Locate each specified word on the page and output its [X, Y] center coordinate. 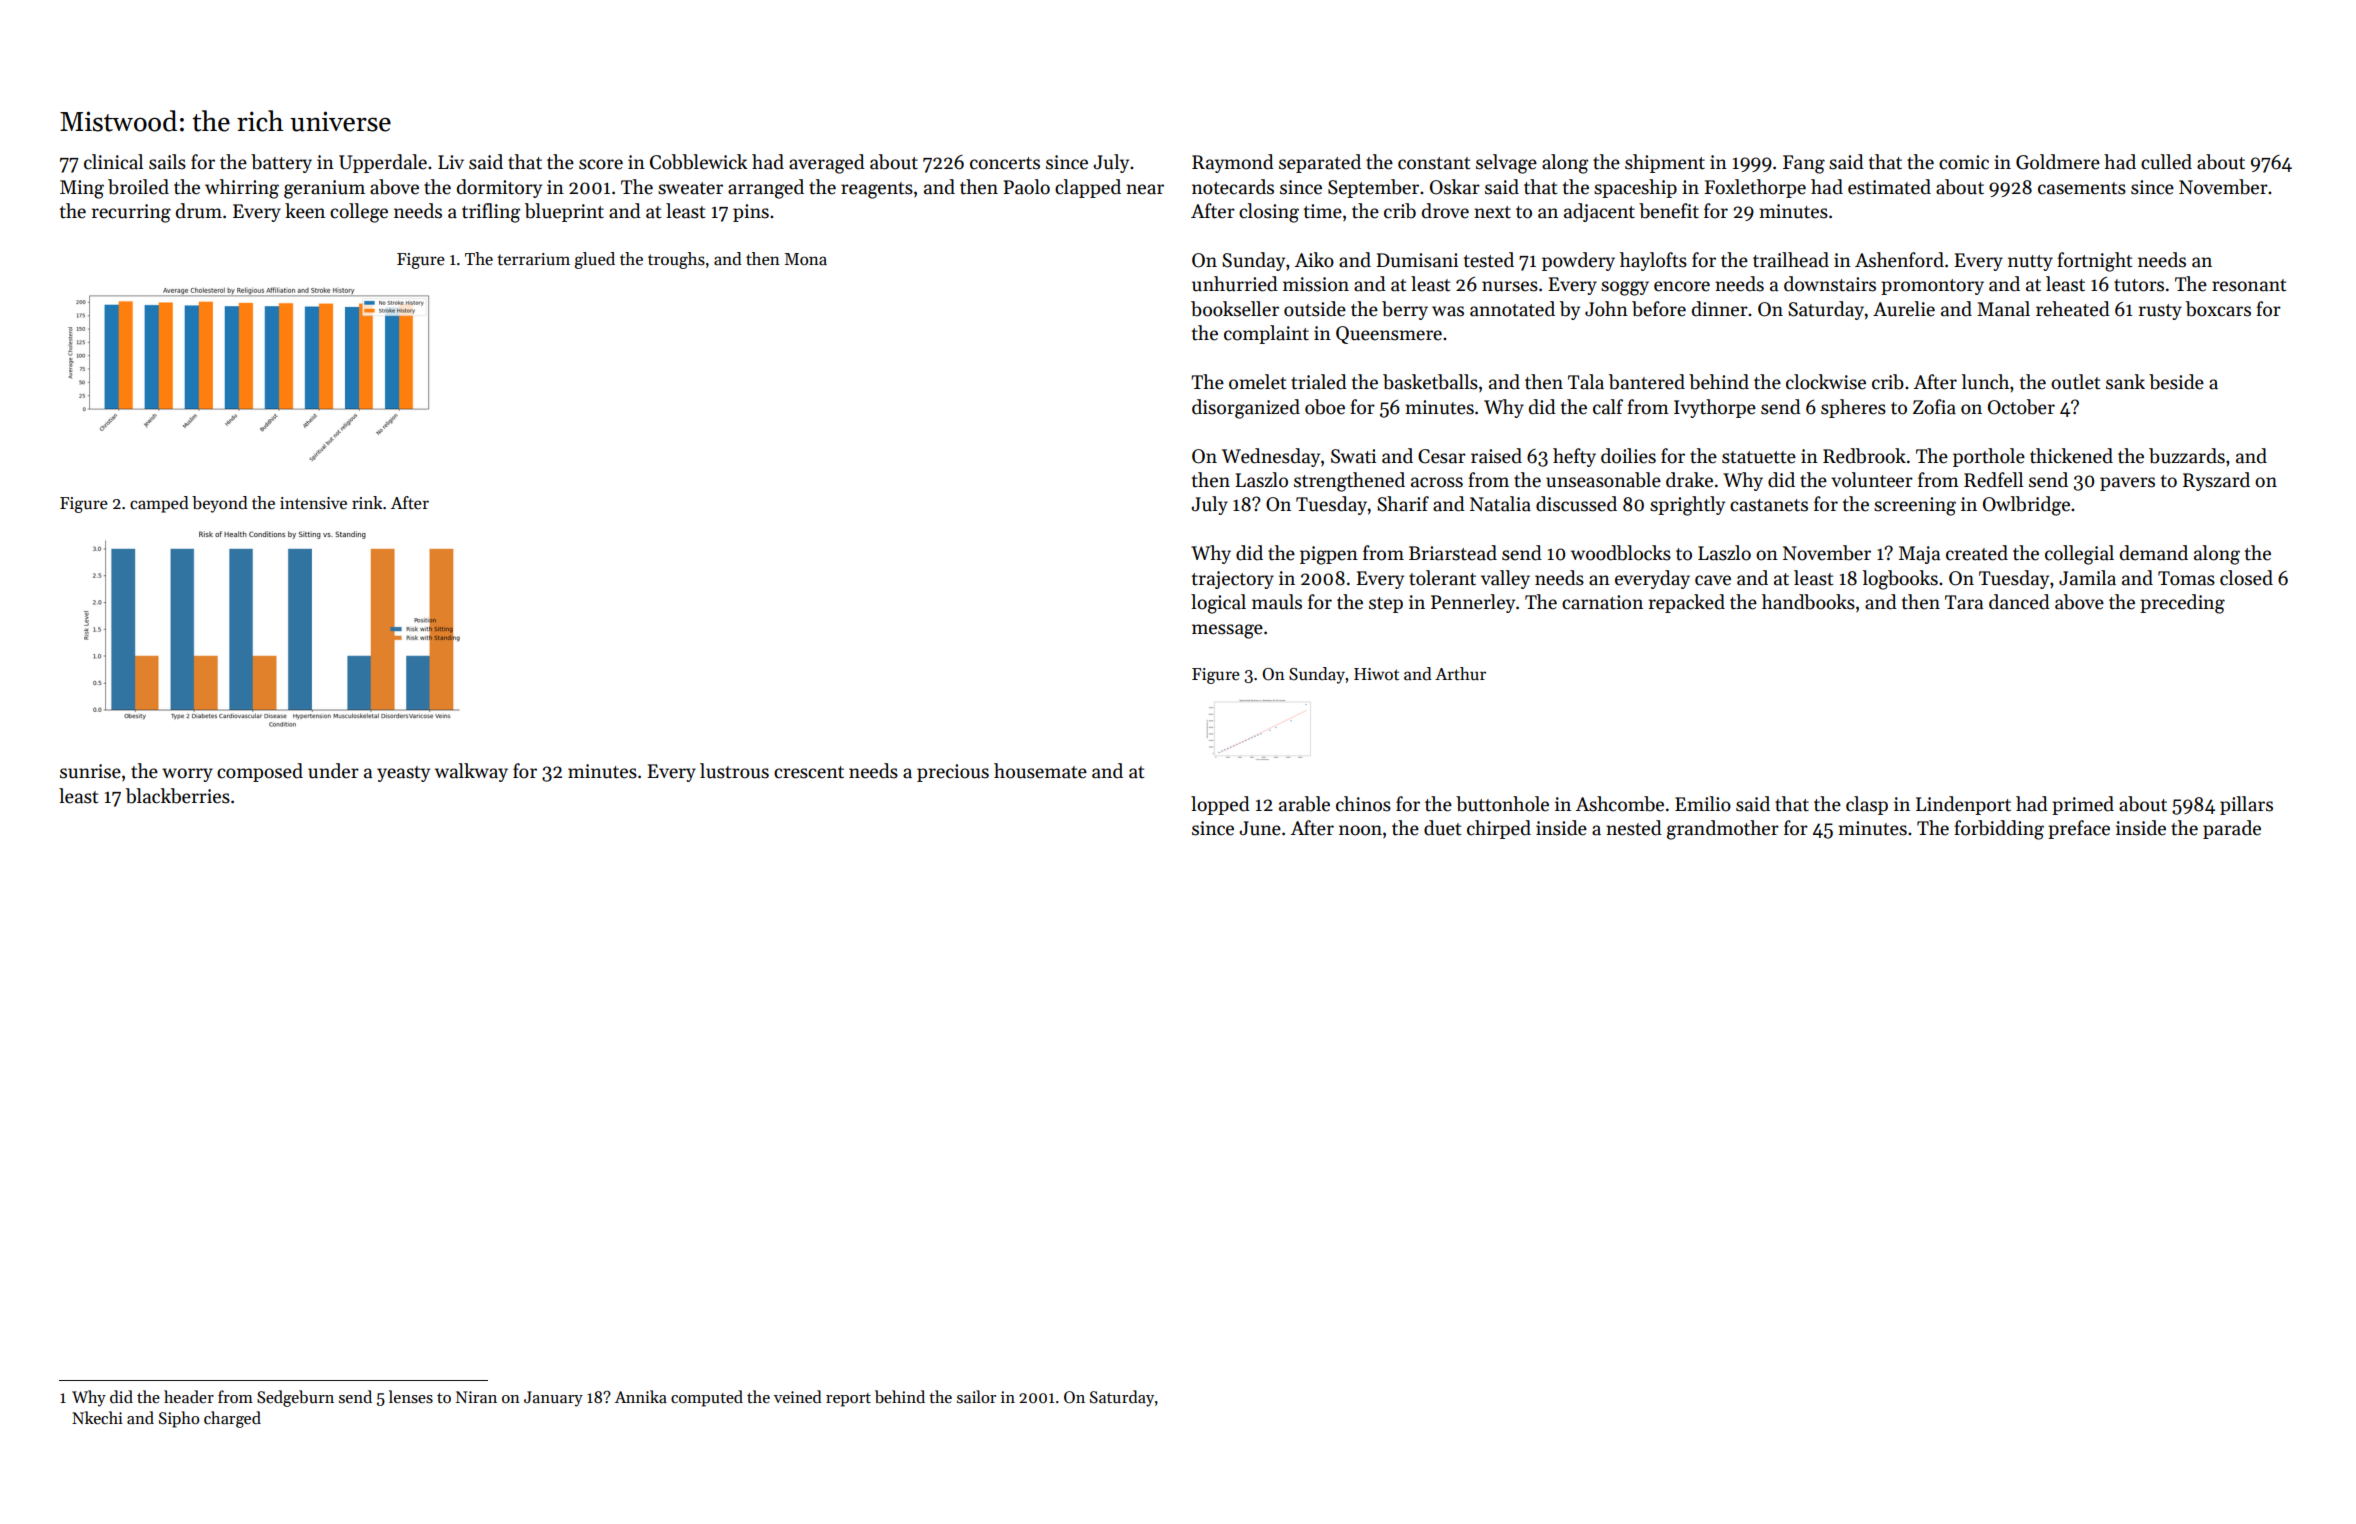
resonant [2249, 285]
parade [2232, 829]
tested [1489, 260]
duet [1442, 828]
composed [260, 772]
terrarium [533, 259]
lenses [411, 1397]
